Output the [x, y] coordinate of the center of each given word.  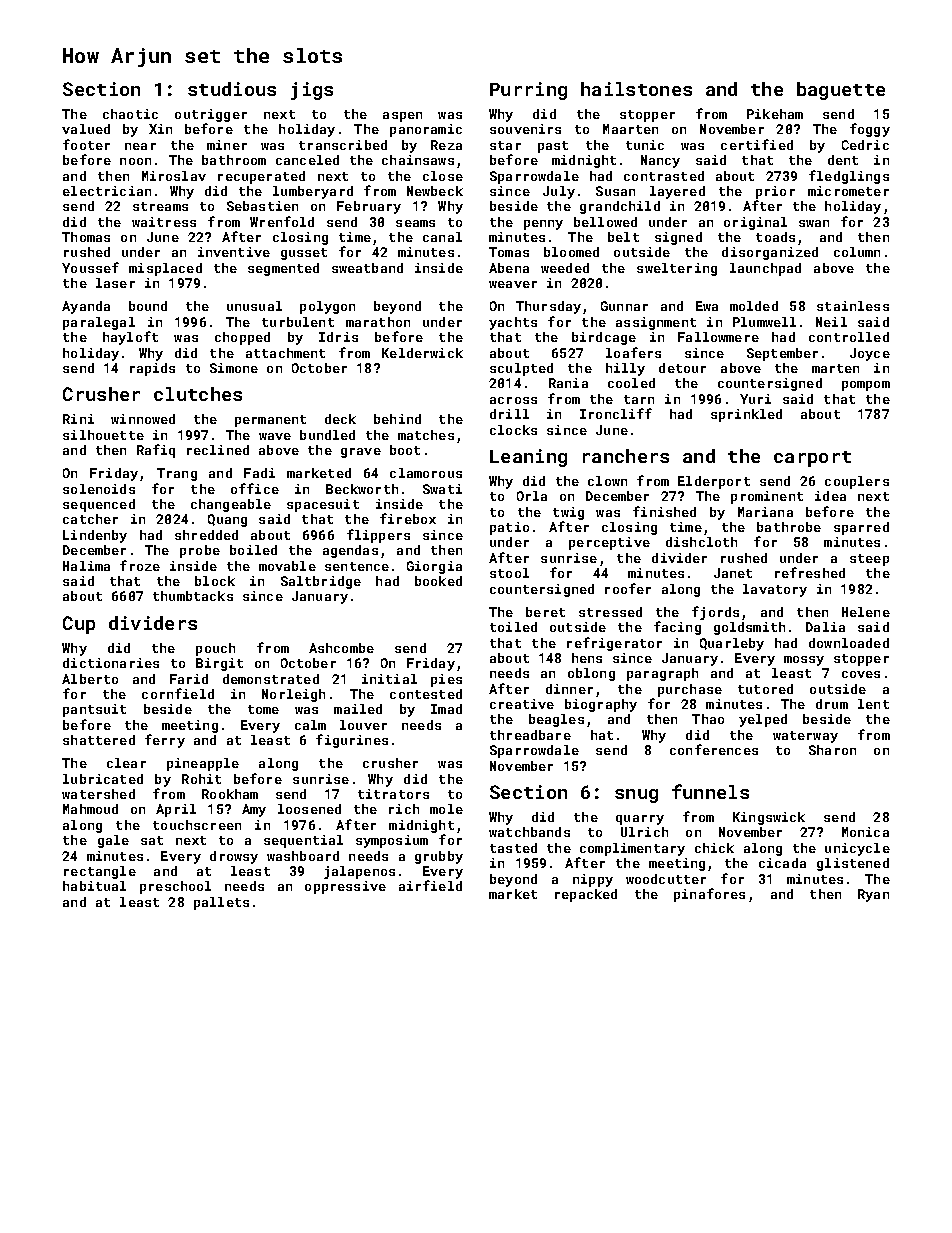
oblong [591, 674]
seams [415, 223]
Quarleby [732, 644]
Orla [532, 496]
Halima [86, 566]
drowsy [234, 857]
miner [227, 145]
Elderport [714, 482]
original [755, 223]
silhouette [103, 435]
